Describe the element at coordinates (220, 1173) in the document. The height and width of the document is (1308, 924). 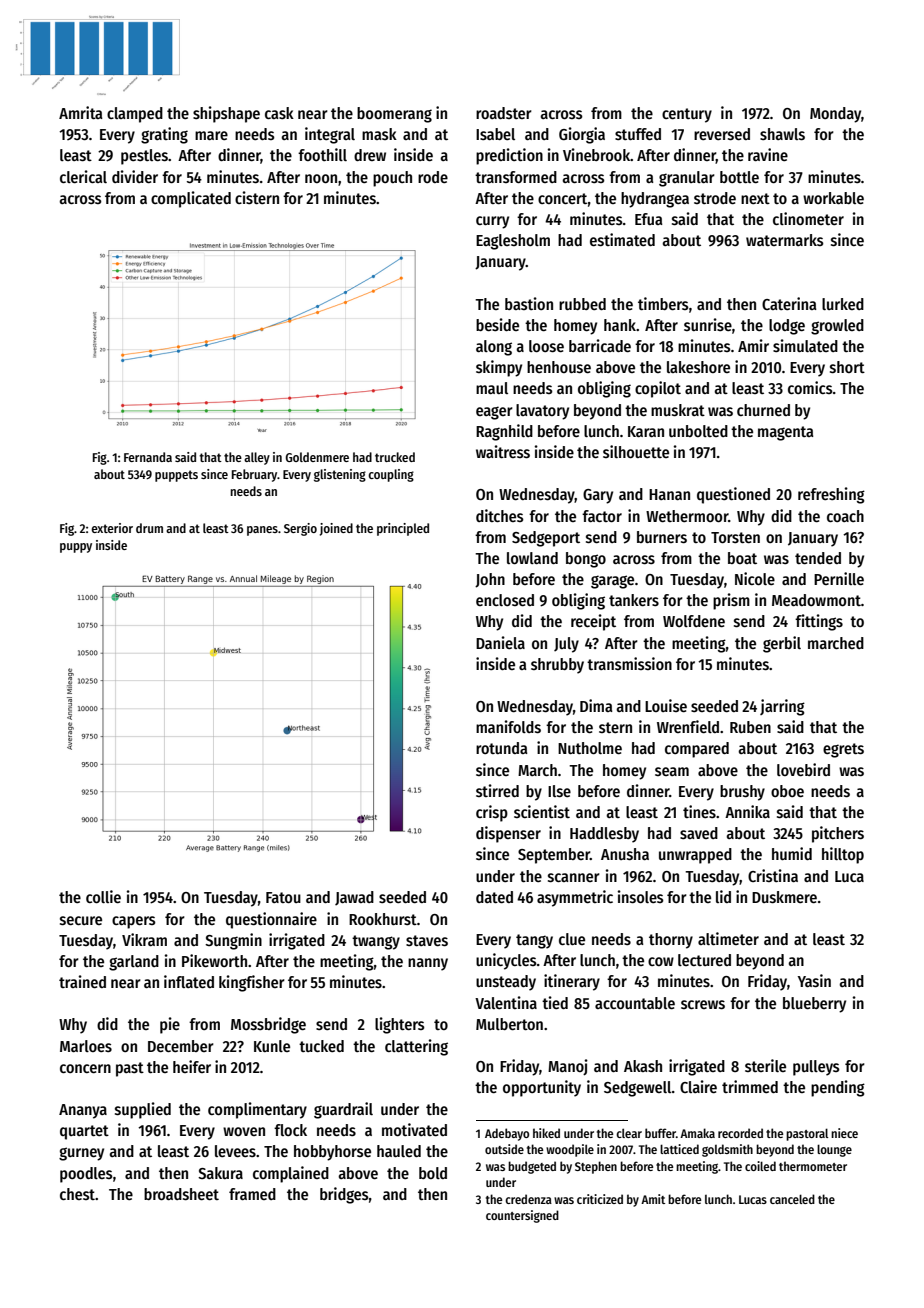
I see `Sakura` at that location.
